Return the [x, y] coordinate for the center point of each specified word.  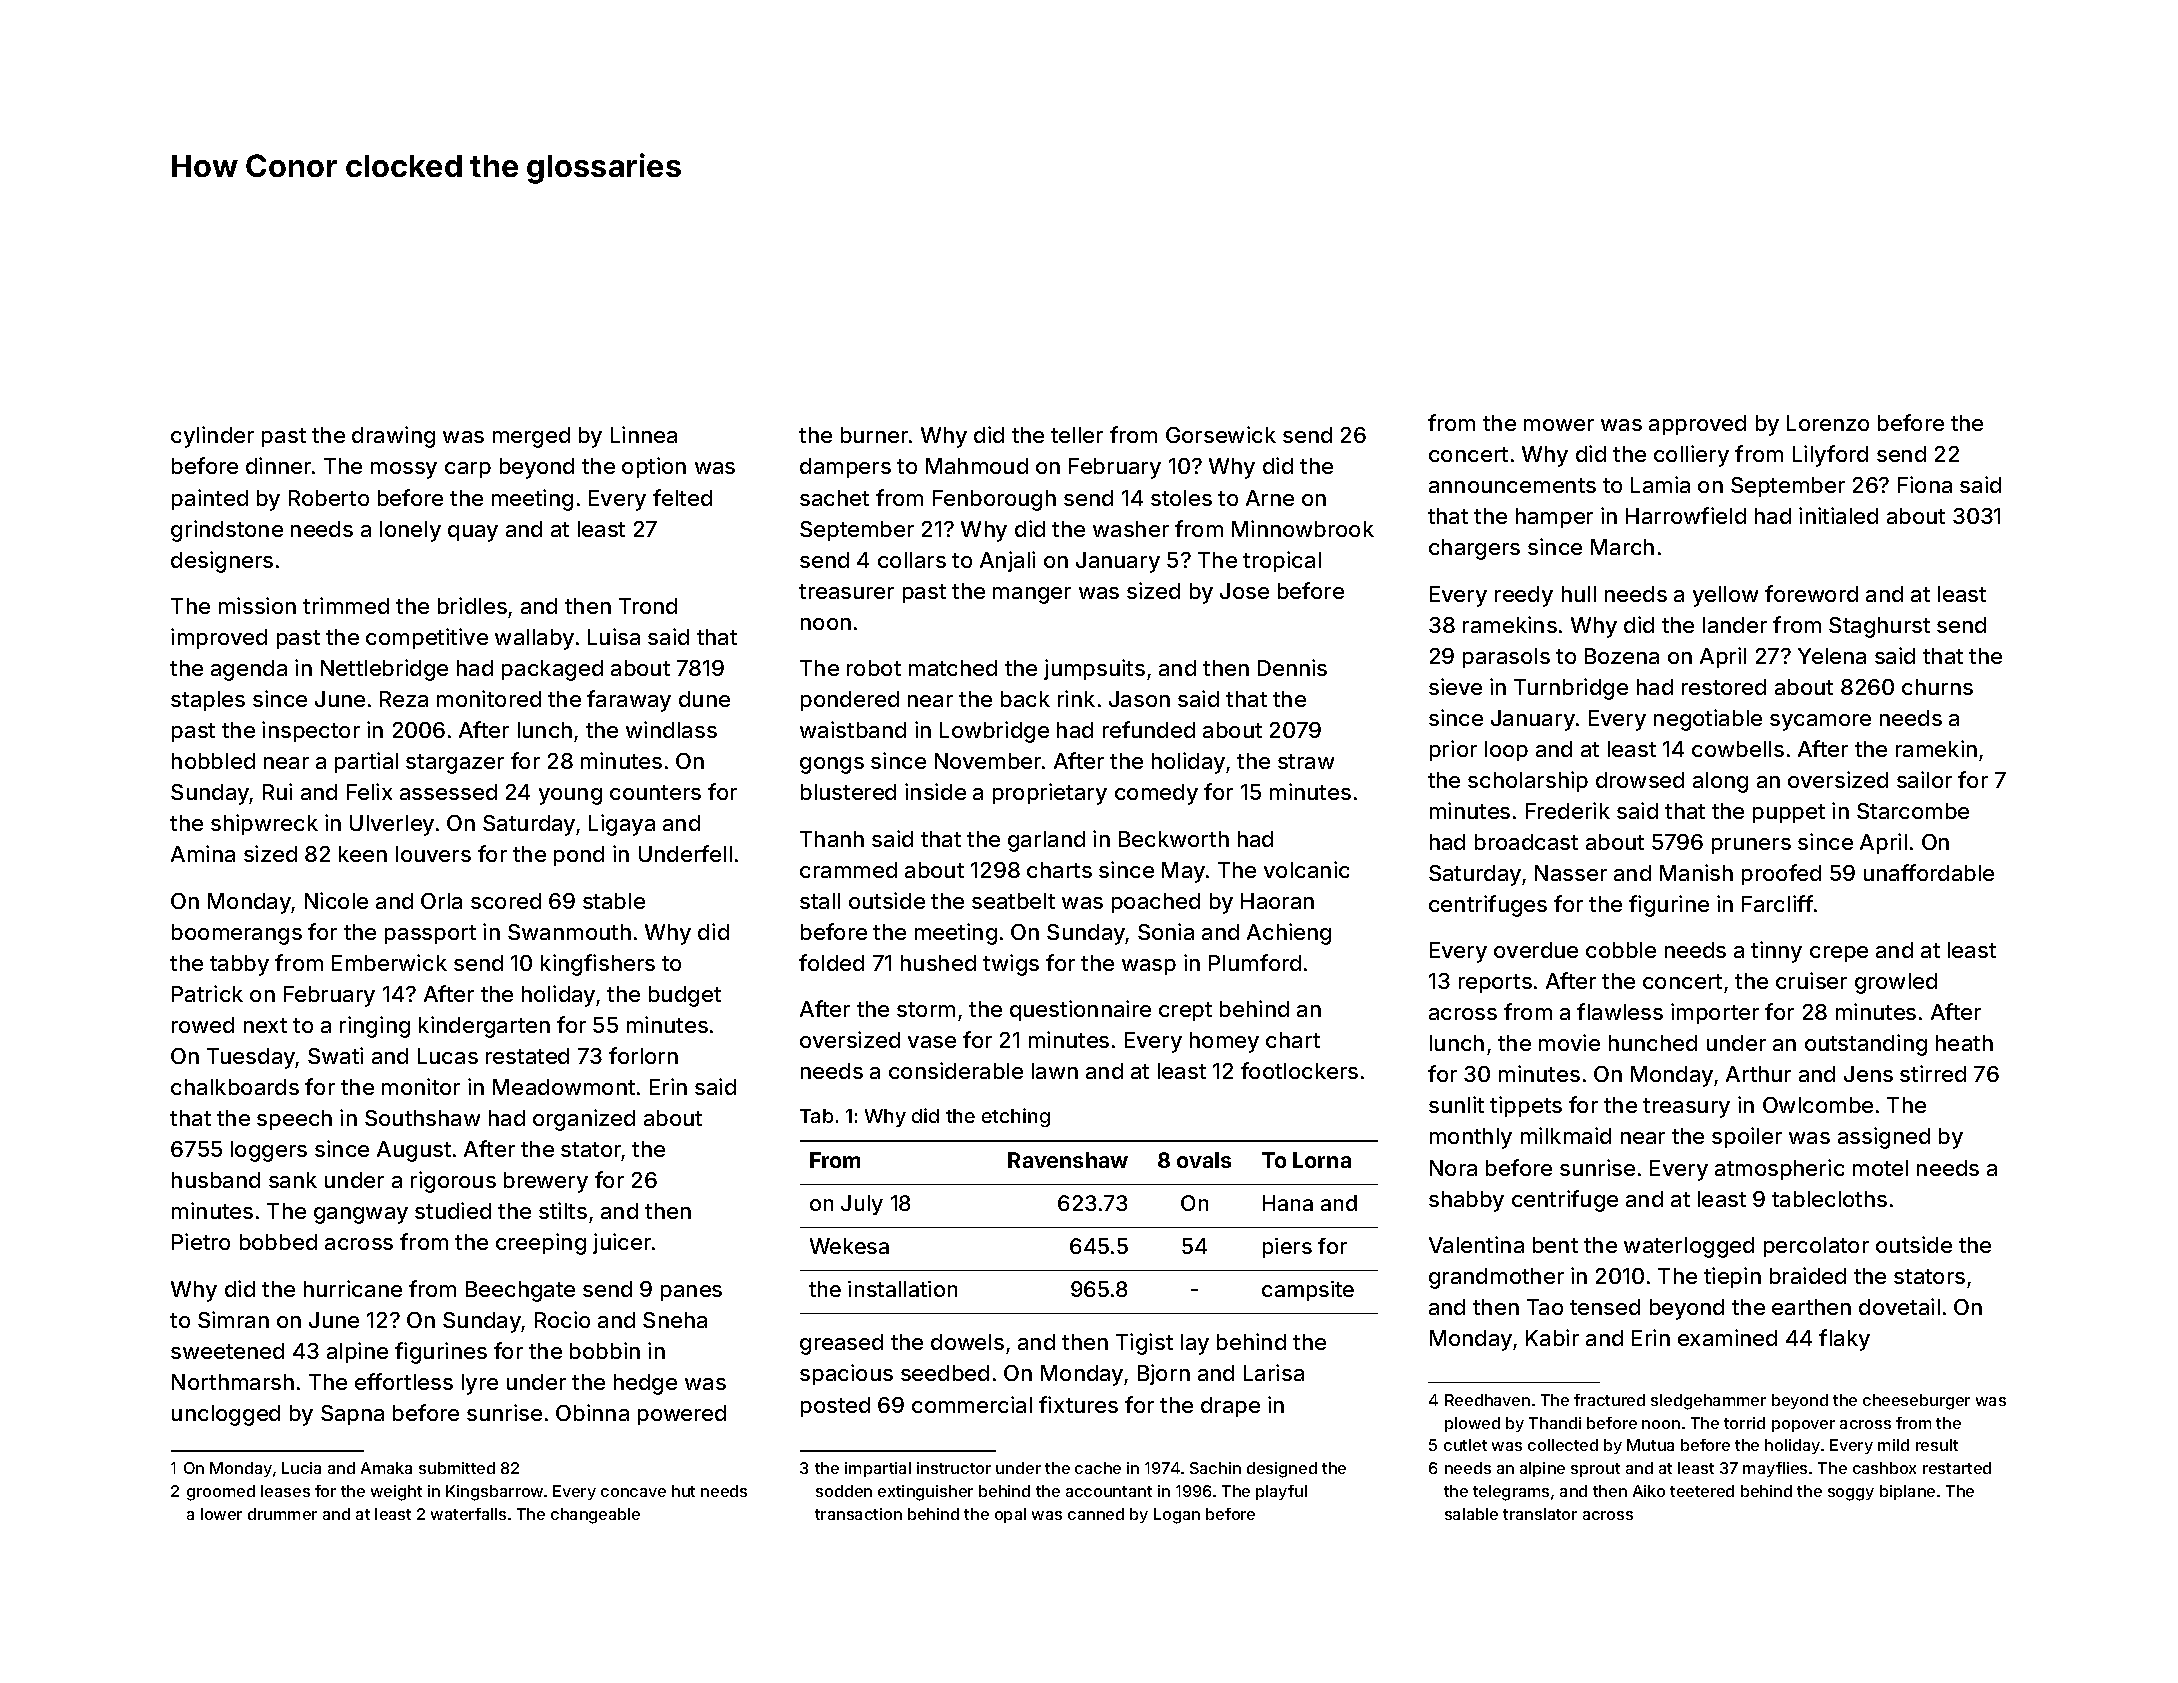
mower [1559, 425]
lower [221, 1514]
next [265, 1025]
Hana [1288, 1203]
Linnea [644, 434]
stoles [1181, 498]
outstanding [1866, 1045]
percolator [1816, 1247]
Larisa [1274, 1372]
